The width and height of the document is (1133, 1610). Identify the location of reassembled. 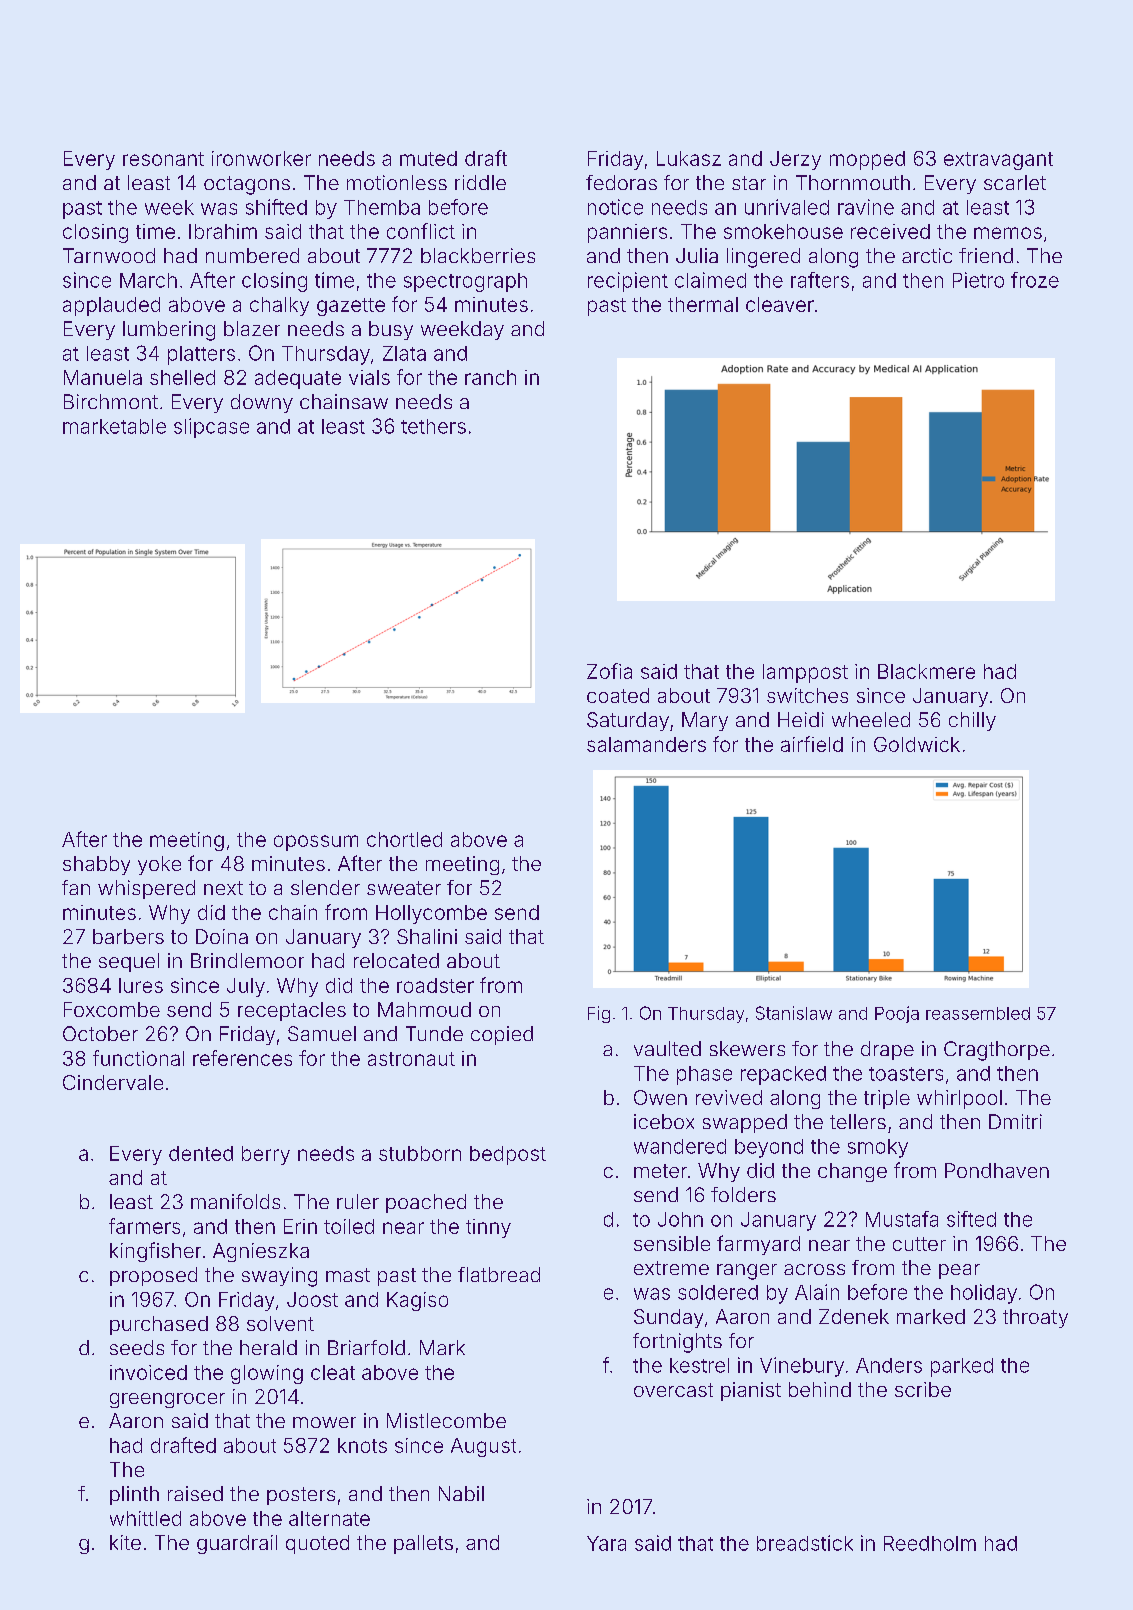
(978, 1013).
